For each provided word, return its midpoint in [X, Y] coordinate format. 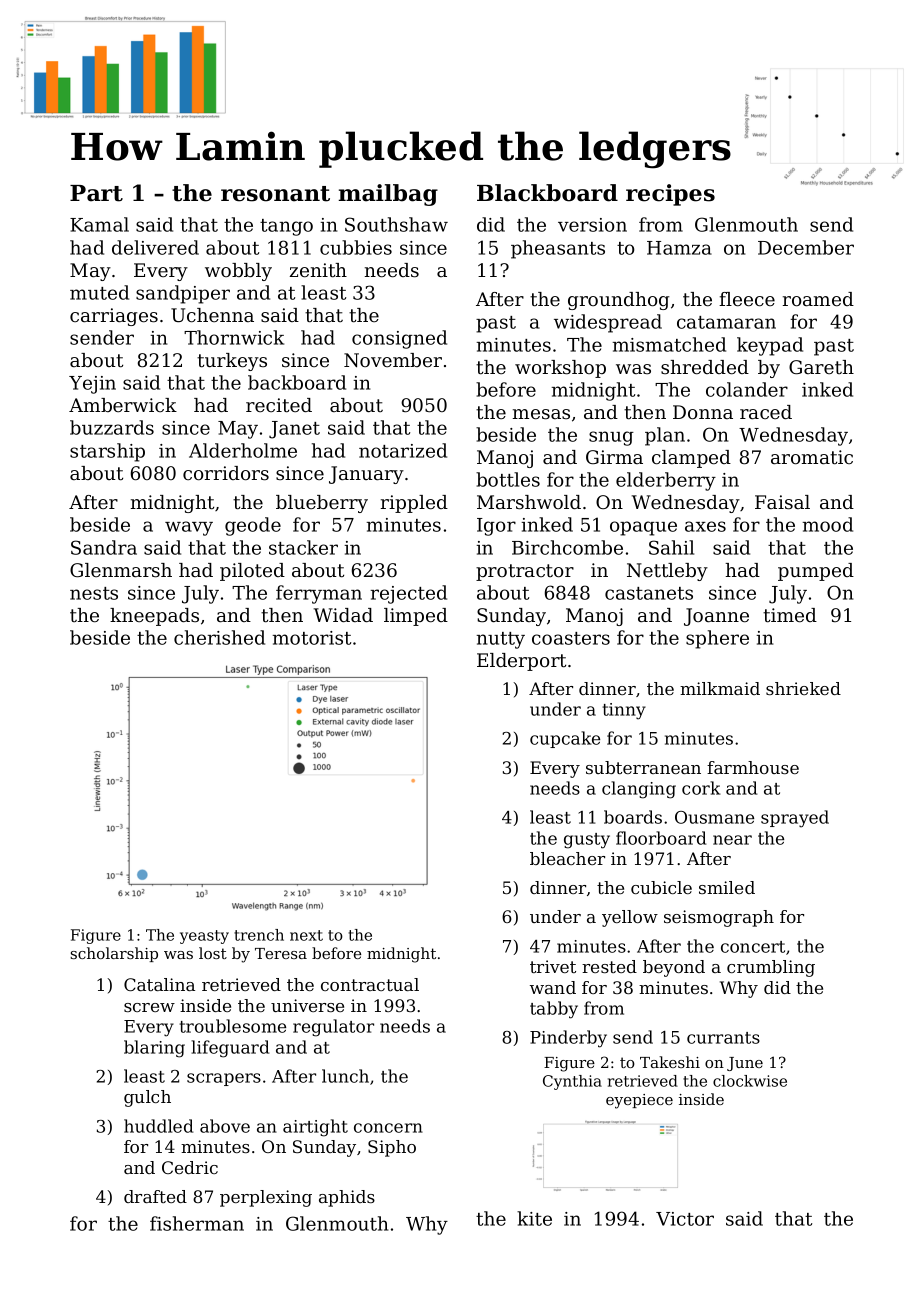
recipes [670, 195]
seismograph [719, 918]
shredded [705, 367]
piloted [252, 572]
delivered [155, 247]
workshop [560, 369]
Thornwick [234, 337]
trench [259, 935]
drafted [155, 1196]
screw [149, 1007]
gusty [587, 841]
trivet [553, 966]
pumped [816, 572]
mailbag [388, 195]
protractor [525, 572]
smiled [727, 887]
